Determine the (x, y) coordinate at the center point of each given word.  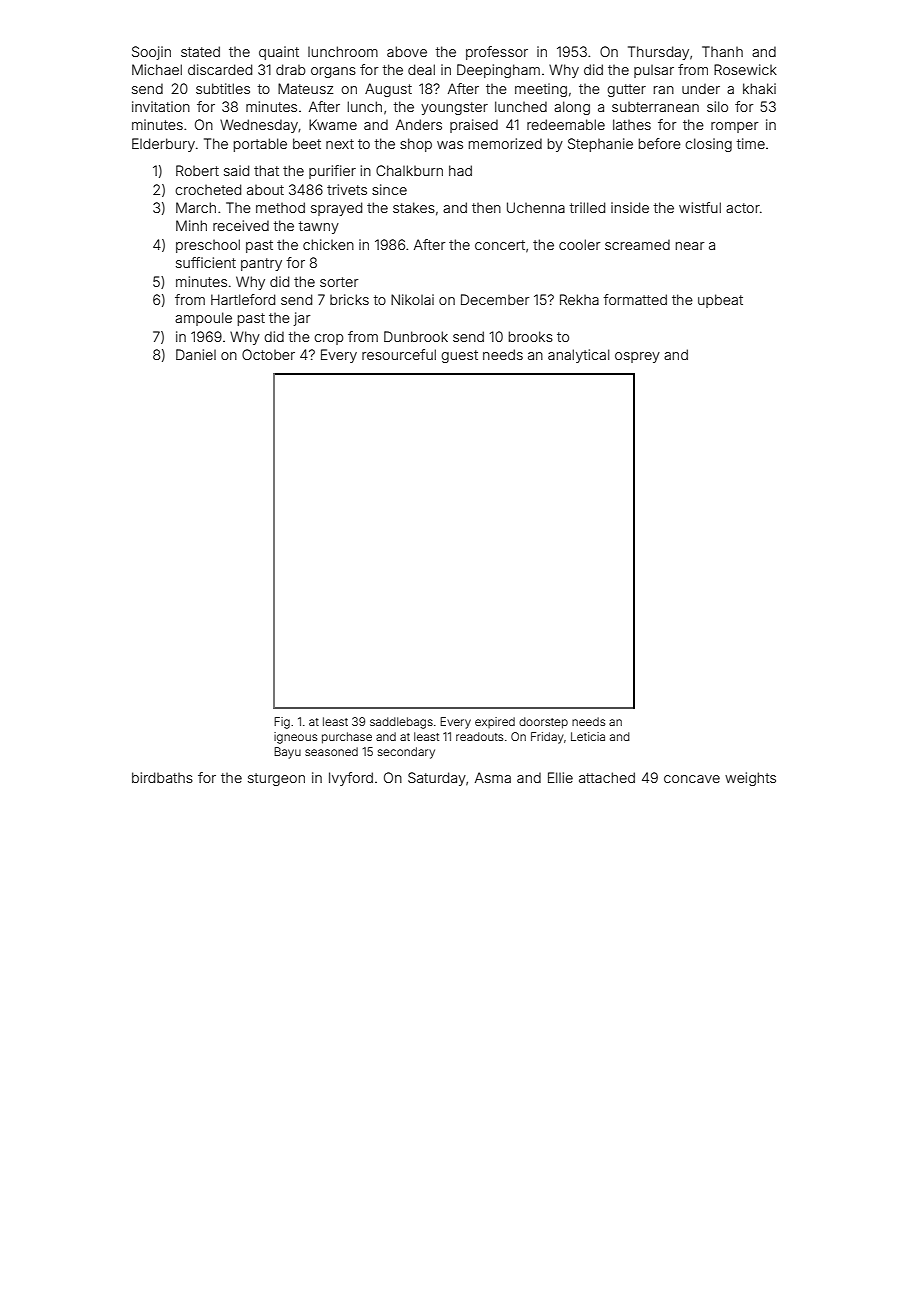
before (660, 143)
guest (459, 356)
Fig (282, 723)
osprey (637, 357)
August (388, 90)
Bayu (287, 753)
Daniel (196, 354)
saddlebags (401, 723)
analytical (579, 356)
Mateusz (305, 88)
